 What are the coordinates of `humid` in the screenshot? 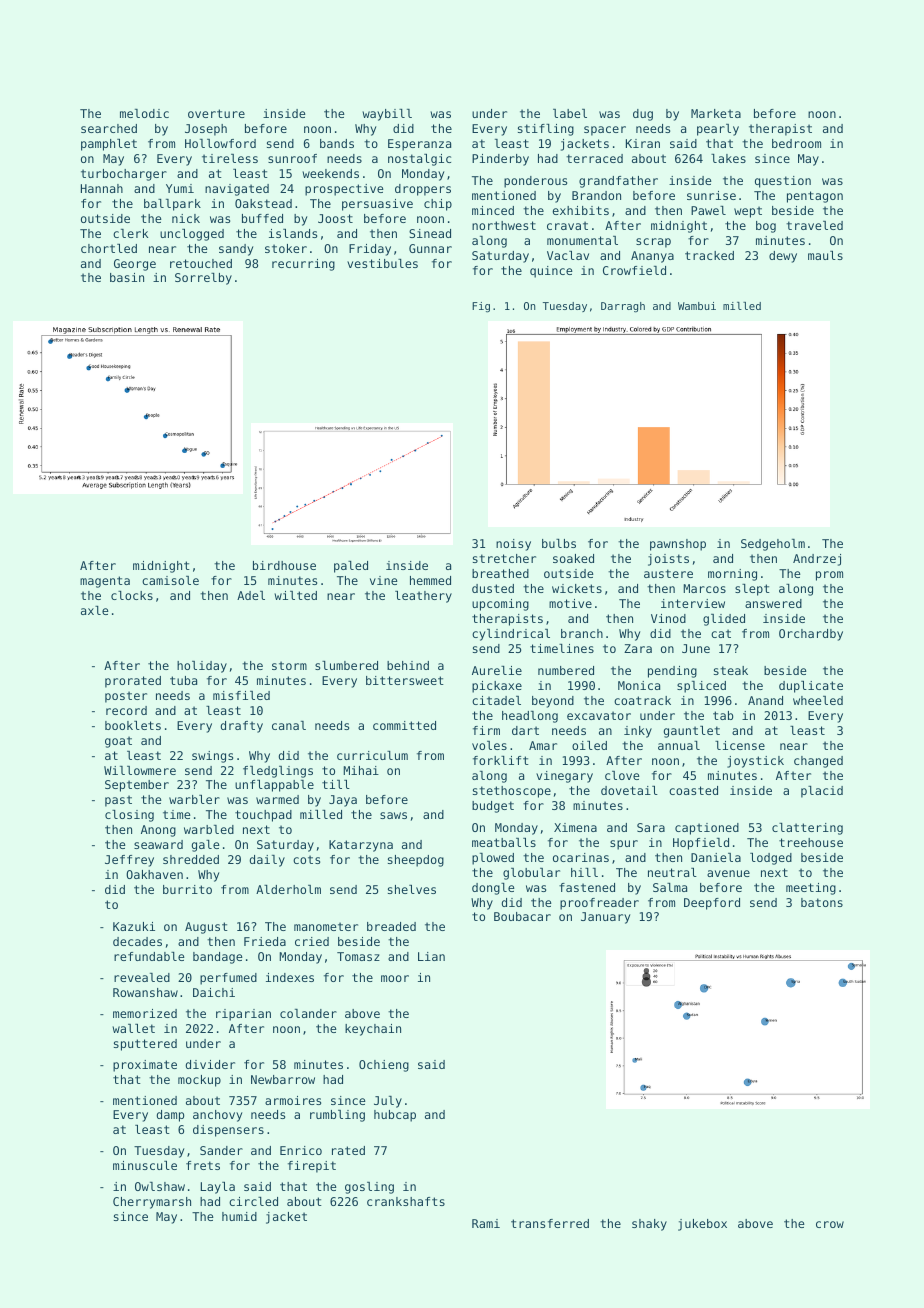 It's located at (239, 1216).
